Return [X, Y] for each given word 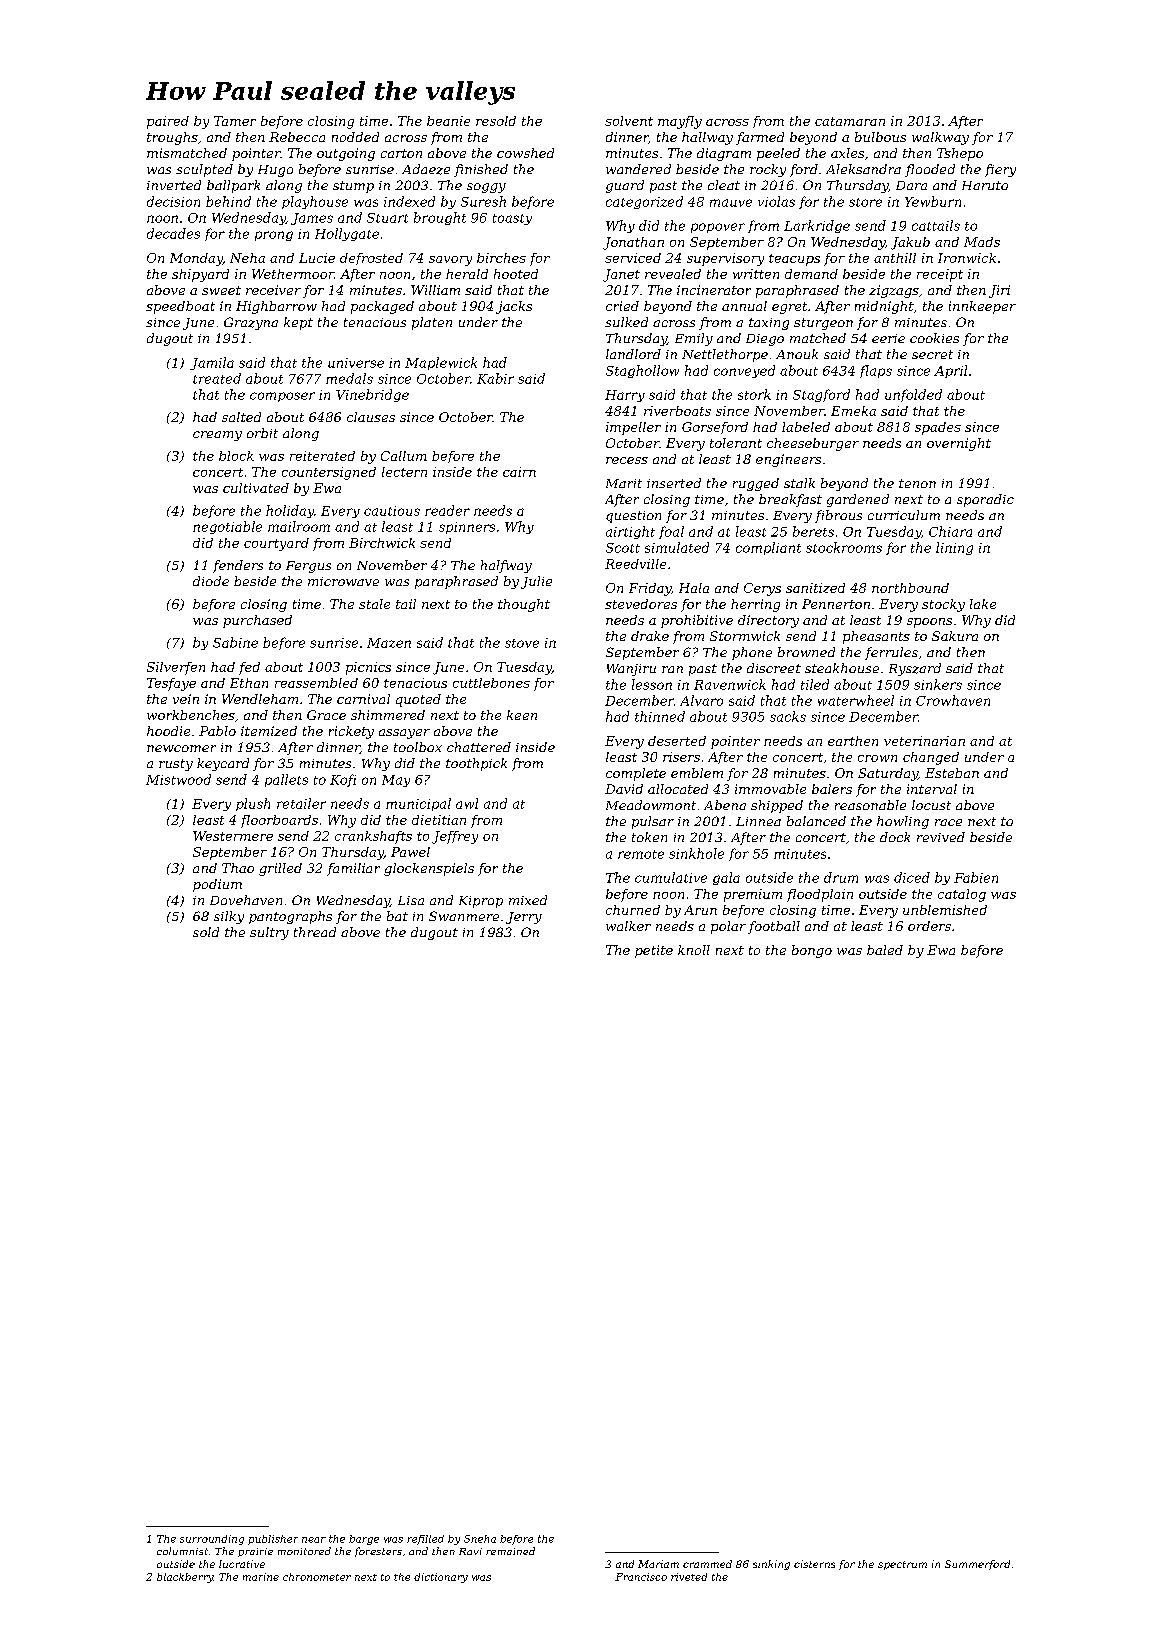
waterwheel [856, 700]
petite [654, 951]
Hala [694, 588]
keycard [223, 764]
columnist [182, 1551]
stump [353, 187]
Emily [694, 339]
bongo [812, 951]
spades [938, 428]
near [314, 1540]
